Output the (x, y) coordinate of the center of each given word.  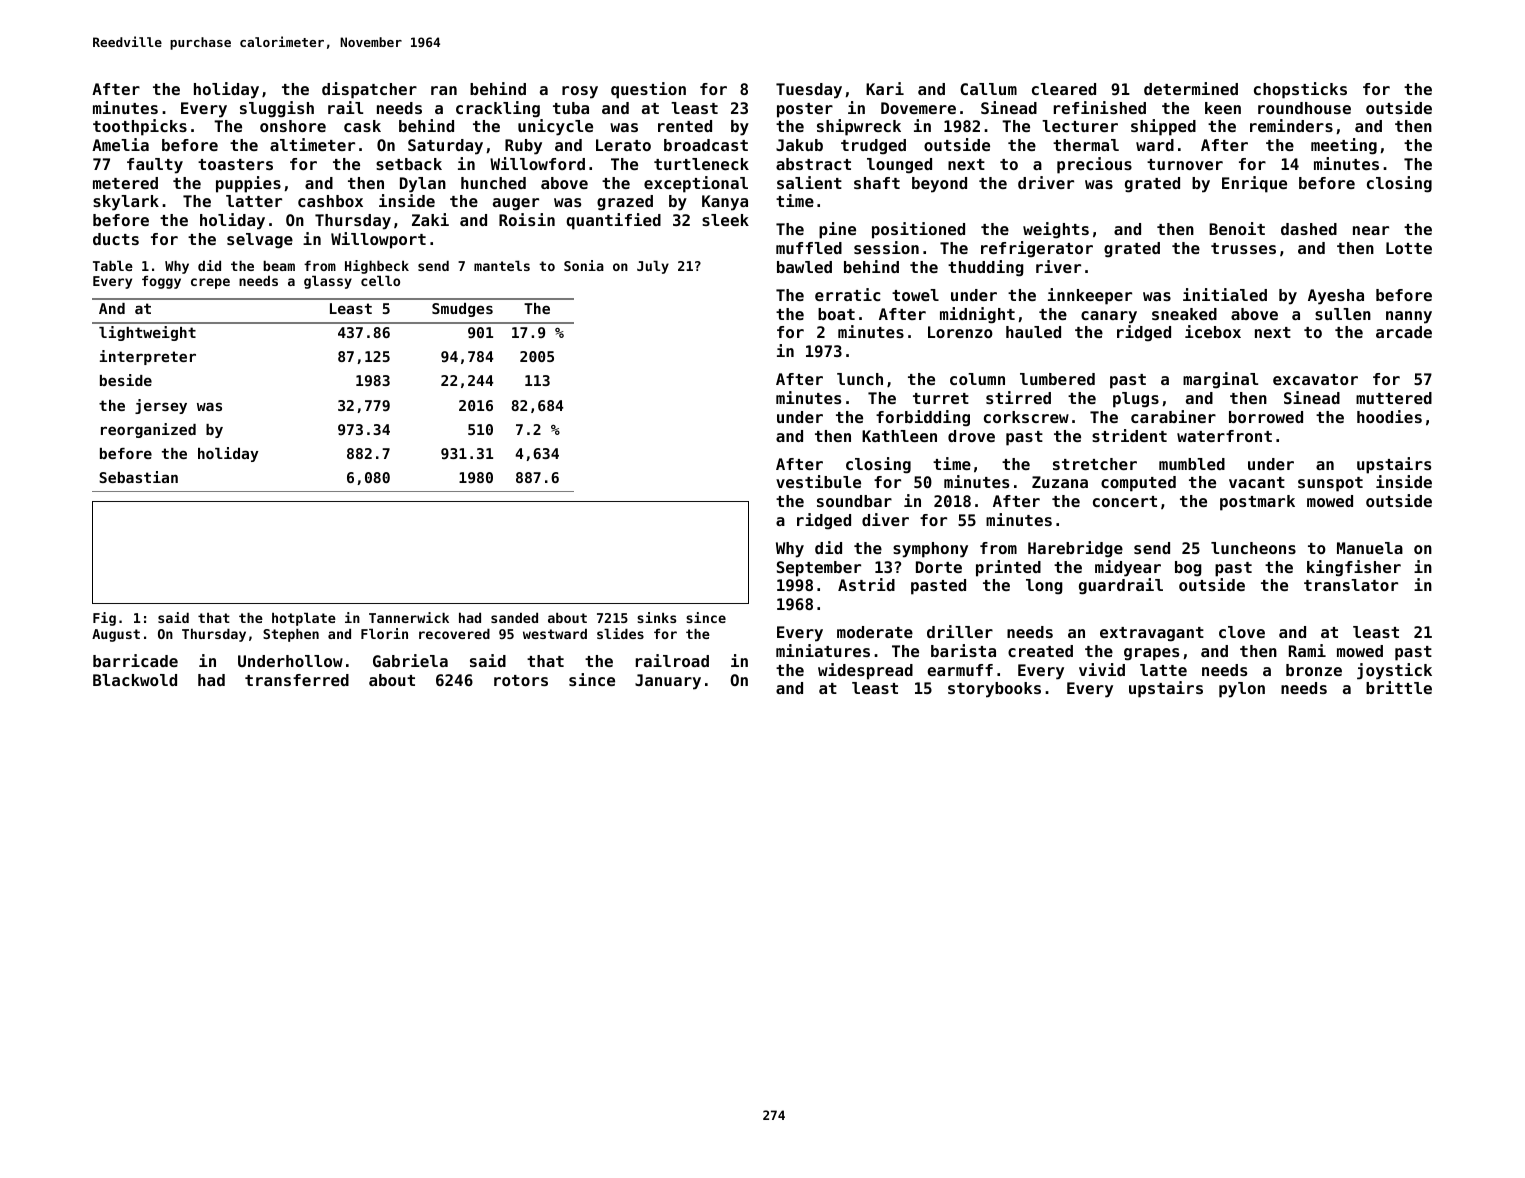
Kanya (725, 203)
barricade (135, 660)
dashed (1309, 229)
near (1371, 230)
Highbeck (377, 267)
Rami (1307, 650)
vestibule (818, 481)
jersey (161, 406)
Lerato (623, 145)
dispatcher (369, 90)
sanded (514, 617)
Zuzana (1060, 482)
